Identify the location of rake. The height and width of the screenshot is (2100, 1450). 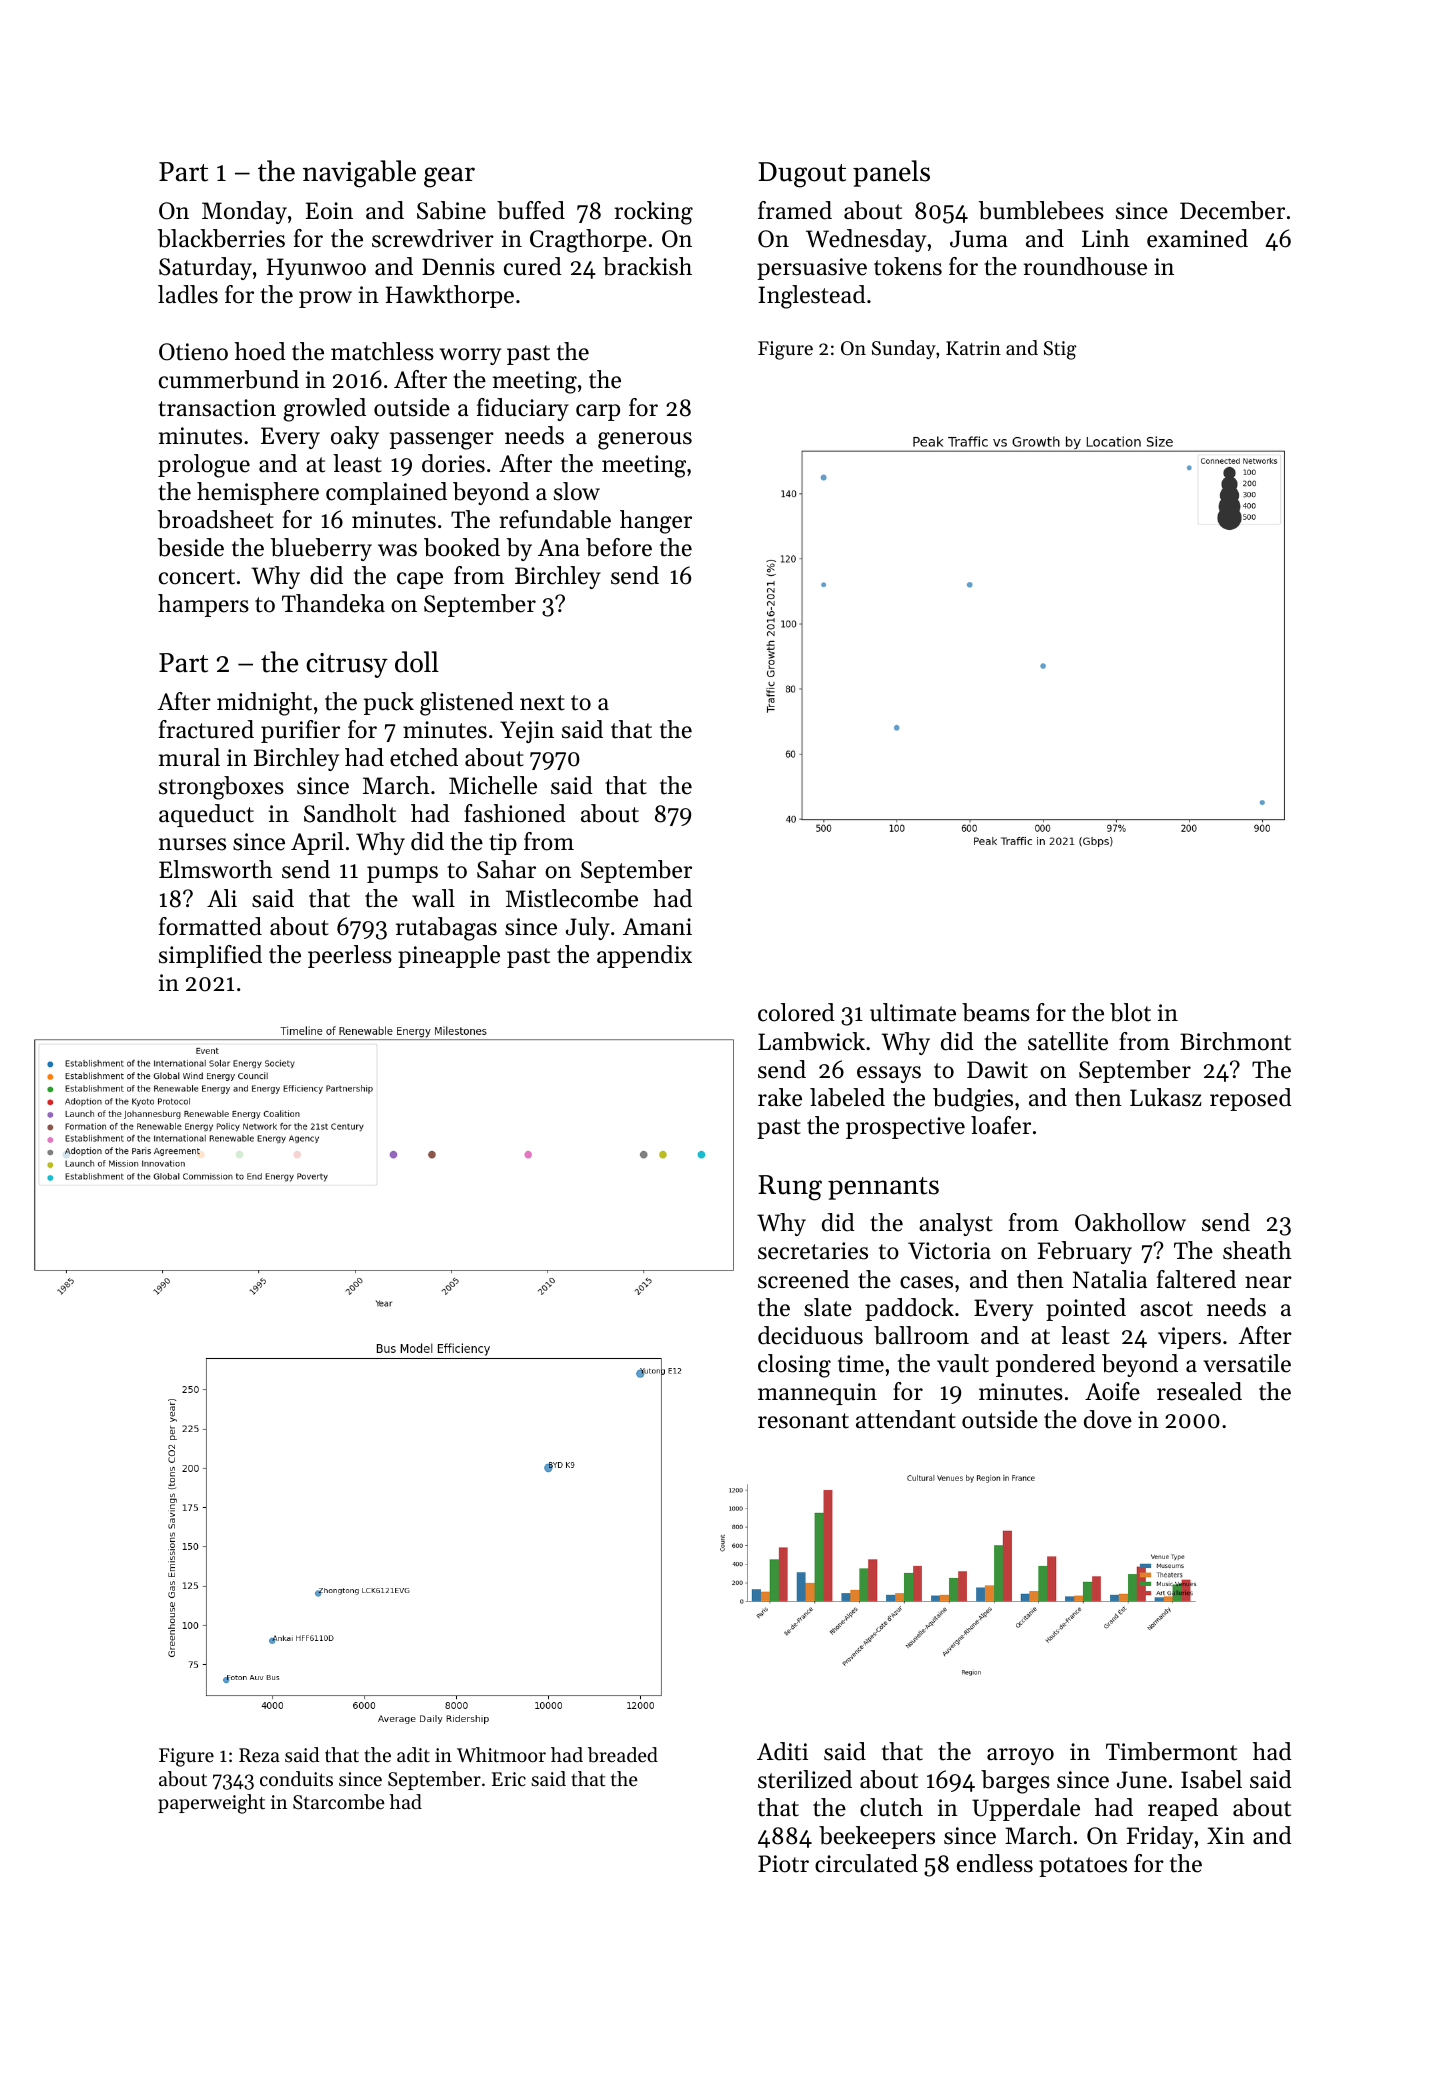
(780, 1097).
